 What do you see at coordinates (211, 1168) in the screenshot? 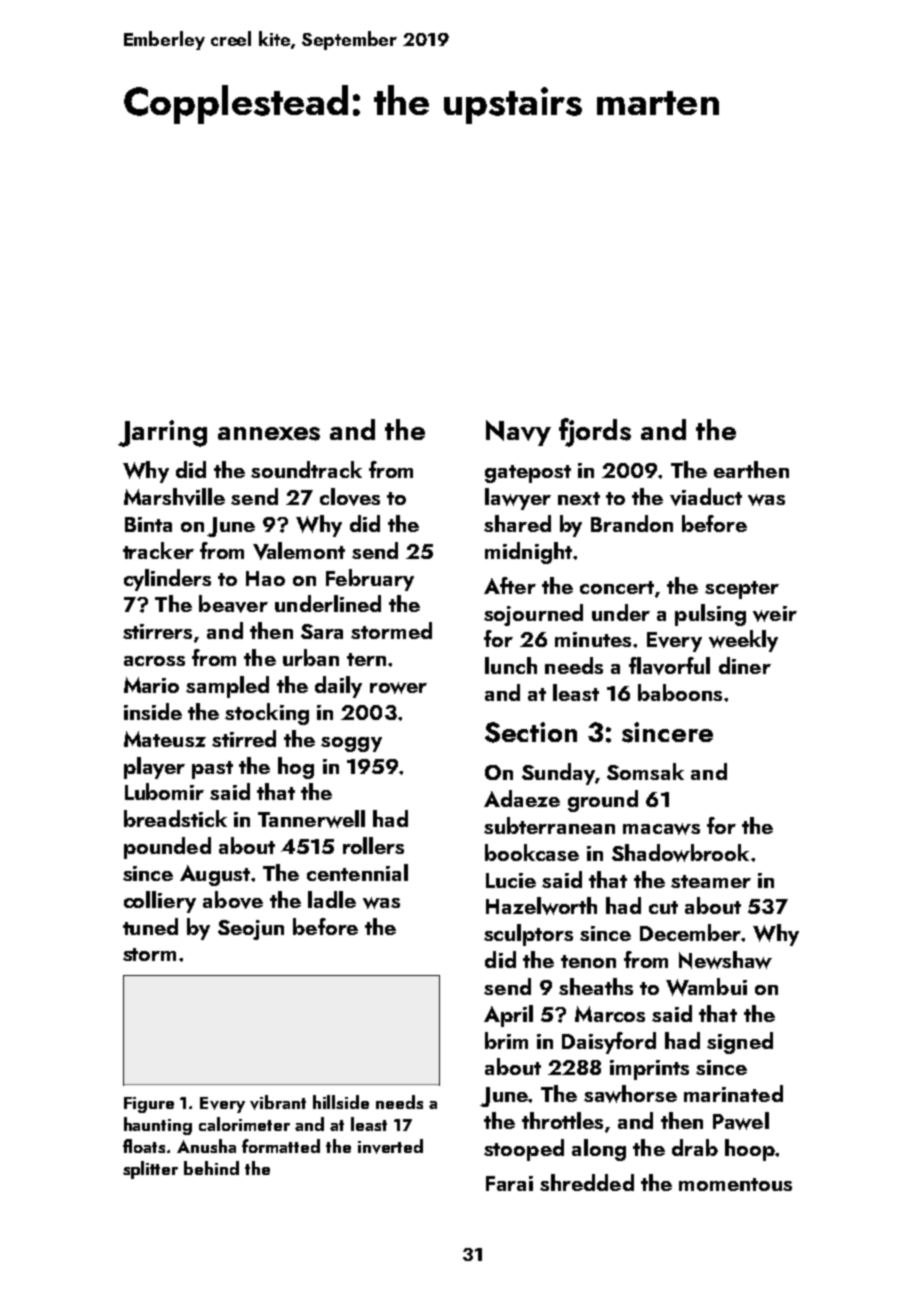
I see `behind` at bounding box center [211, 1168].
